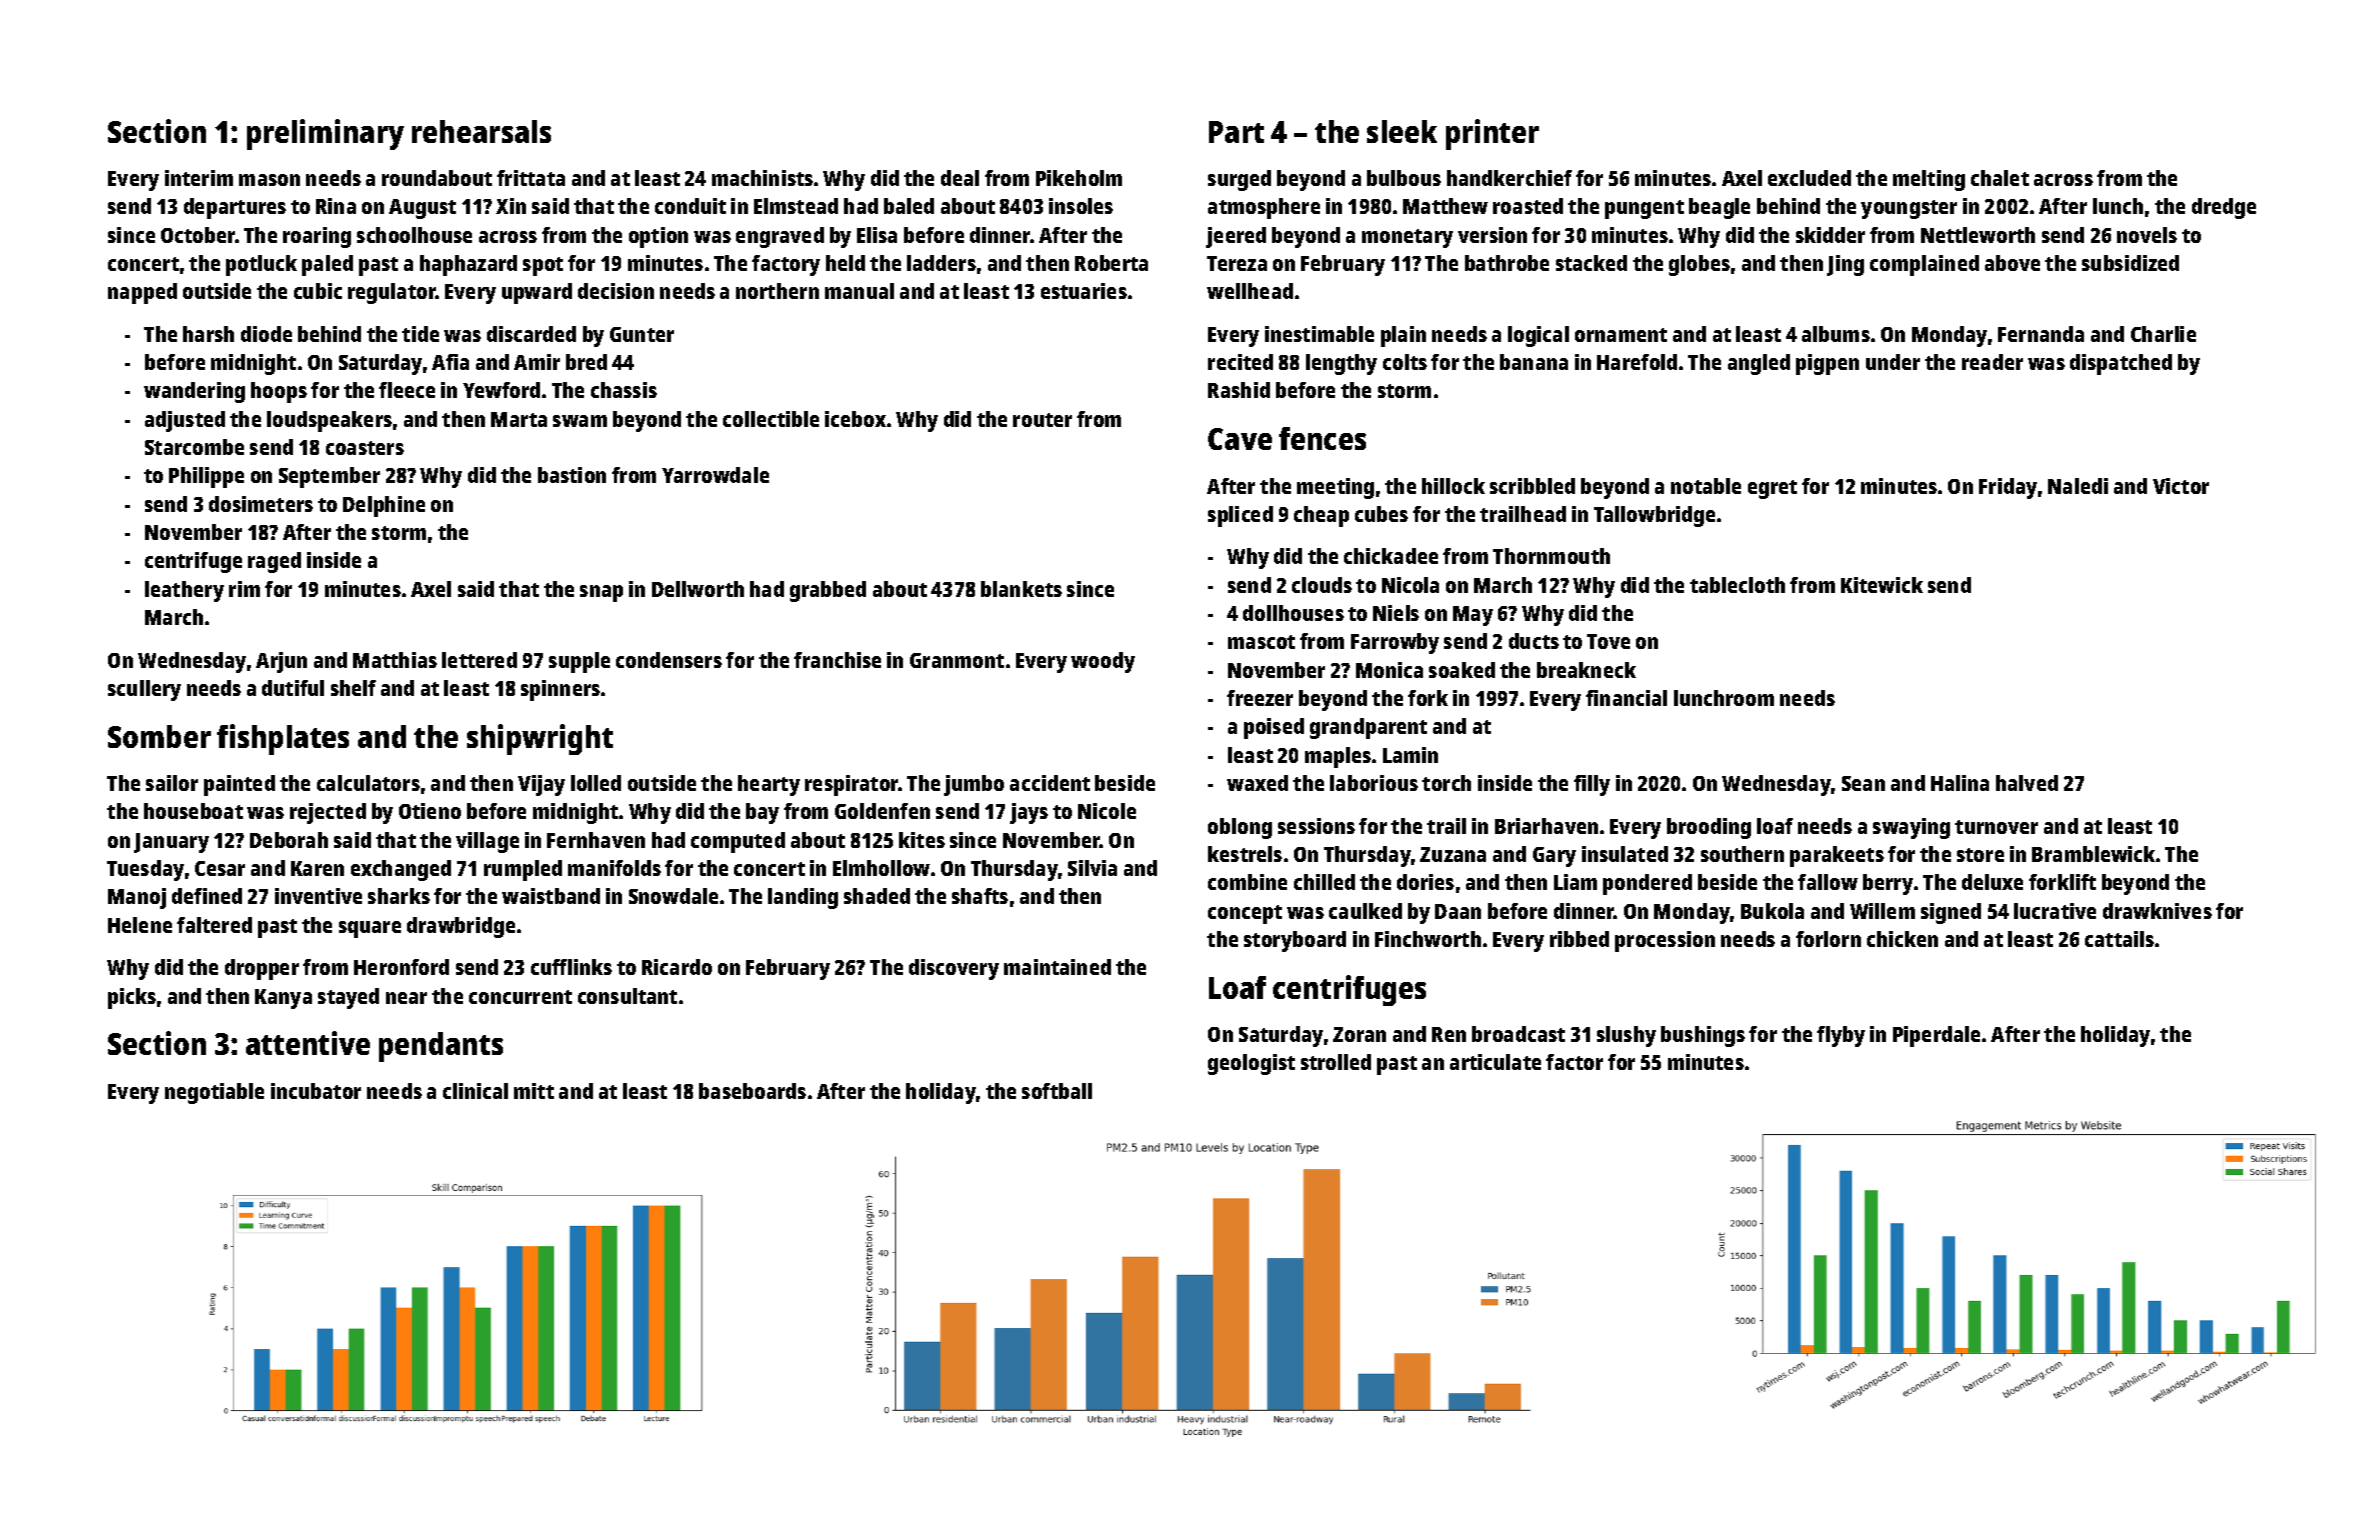  Describe the element at coordinates (318, 896) in the image. I see `inventive` at that location.
